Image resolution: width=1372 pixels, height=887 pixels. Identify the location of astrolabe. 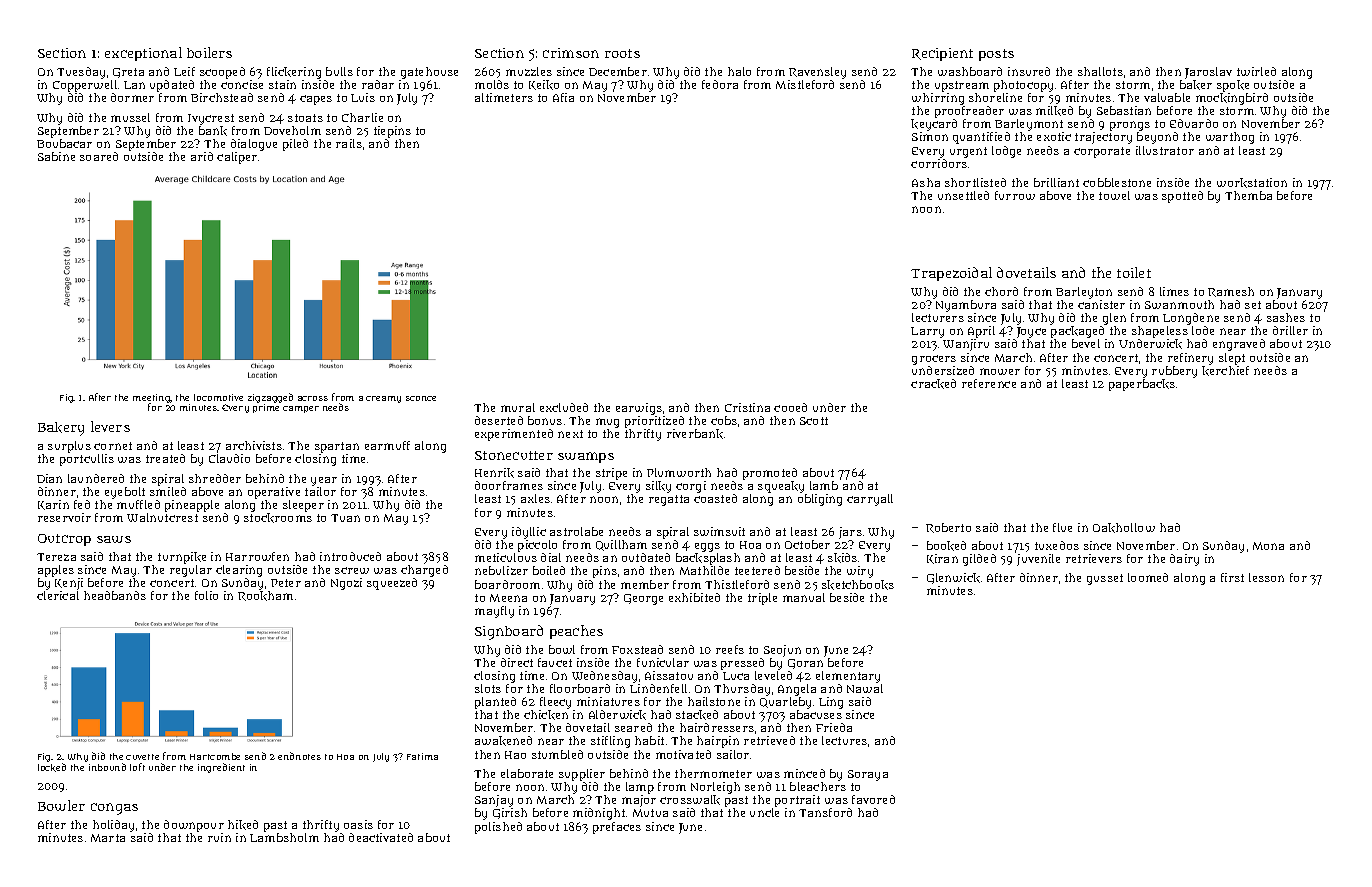
(576, 531).
